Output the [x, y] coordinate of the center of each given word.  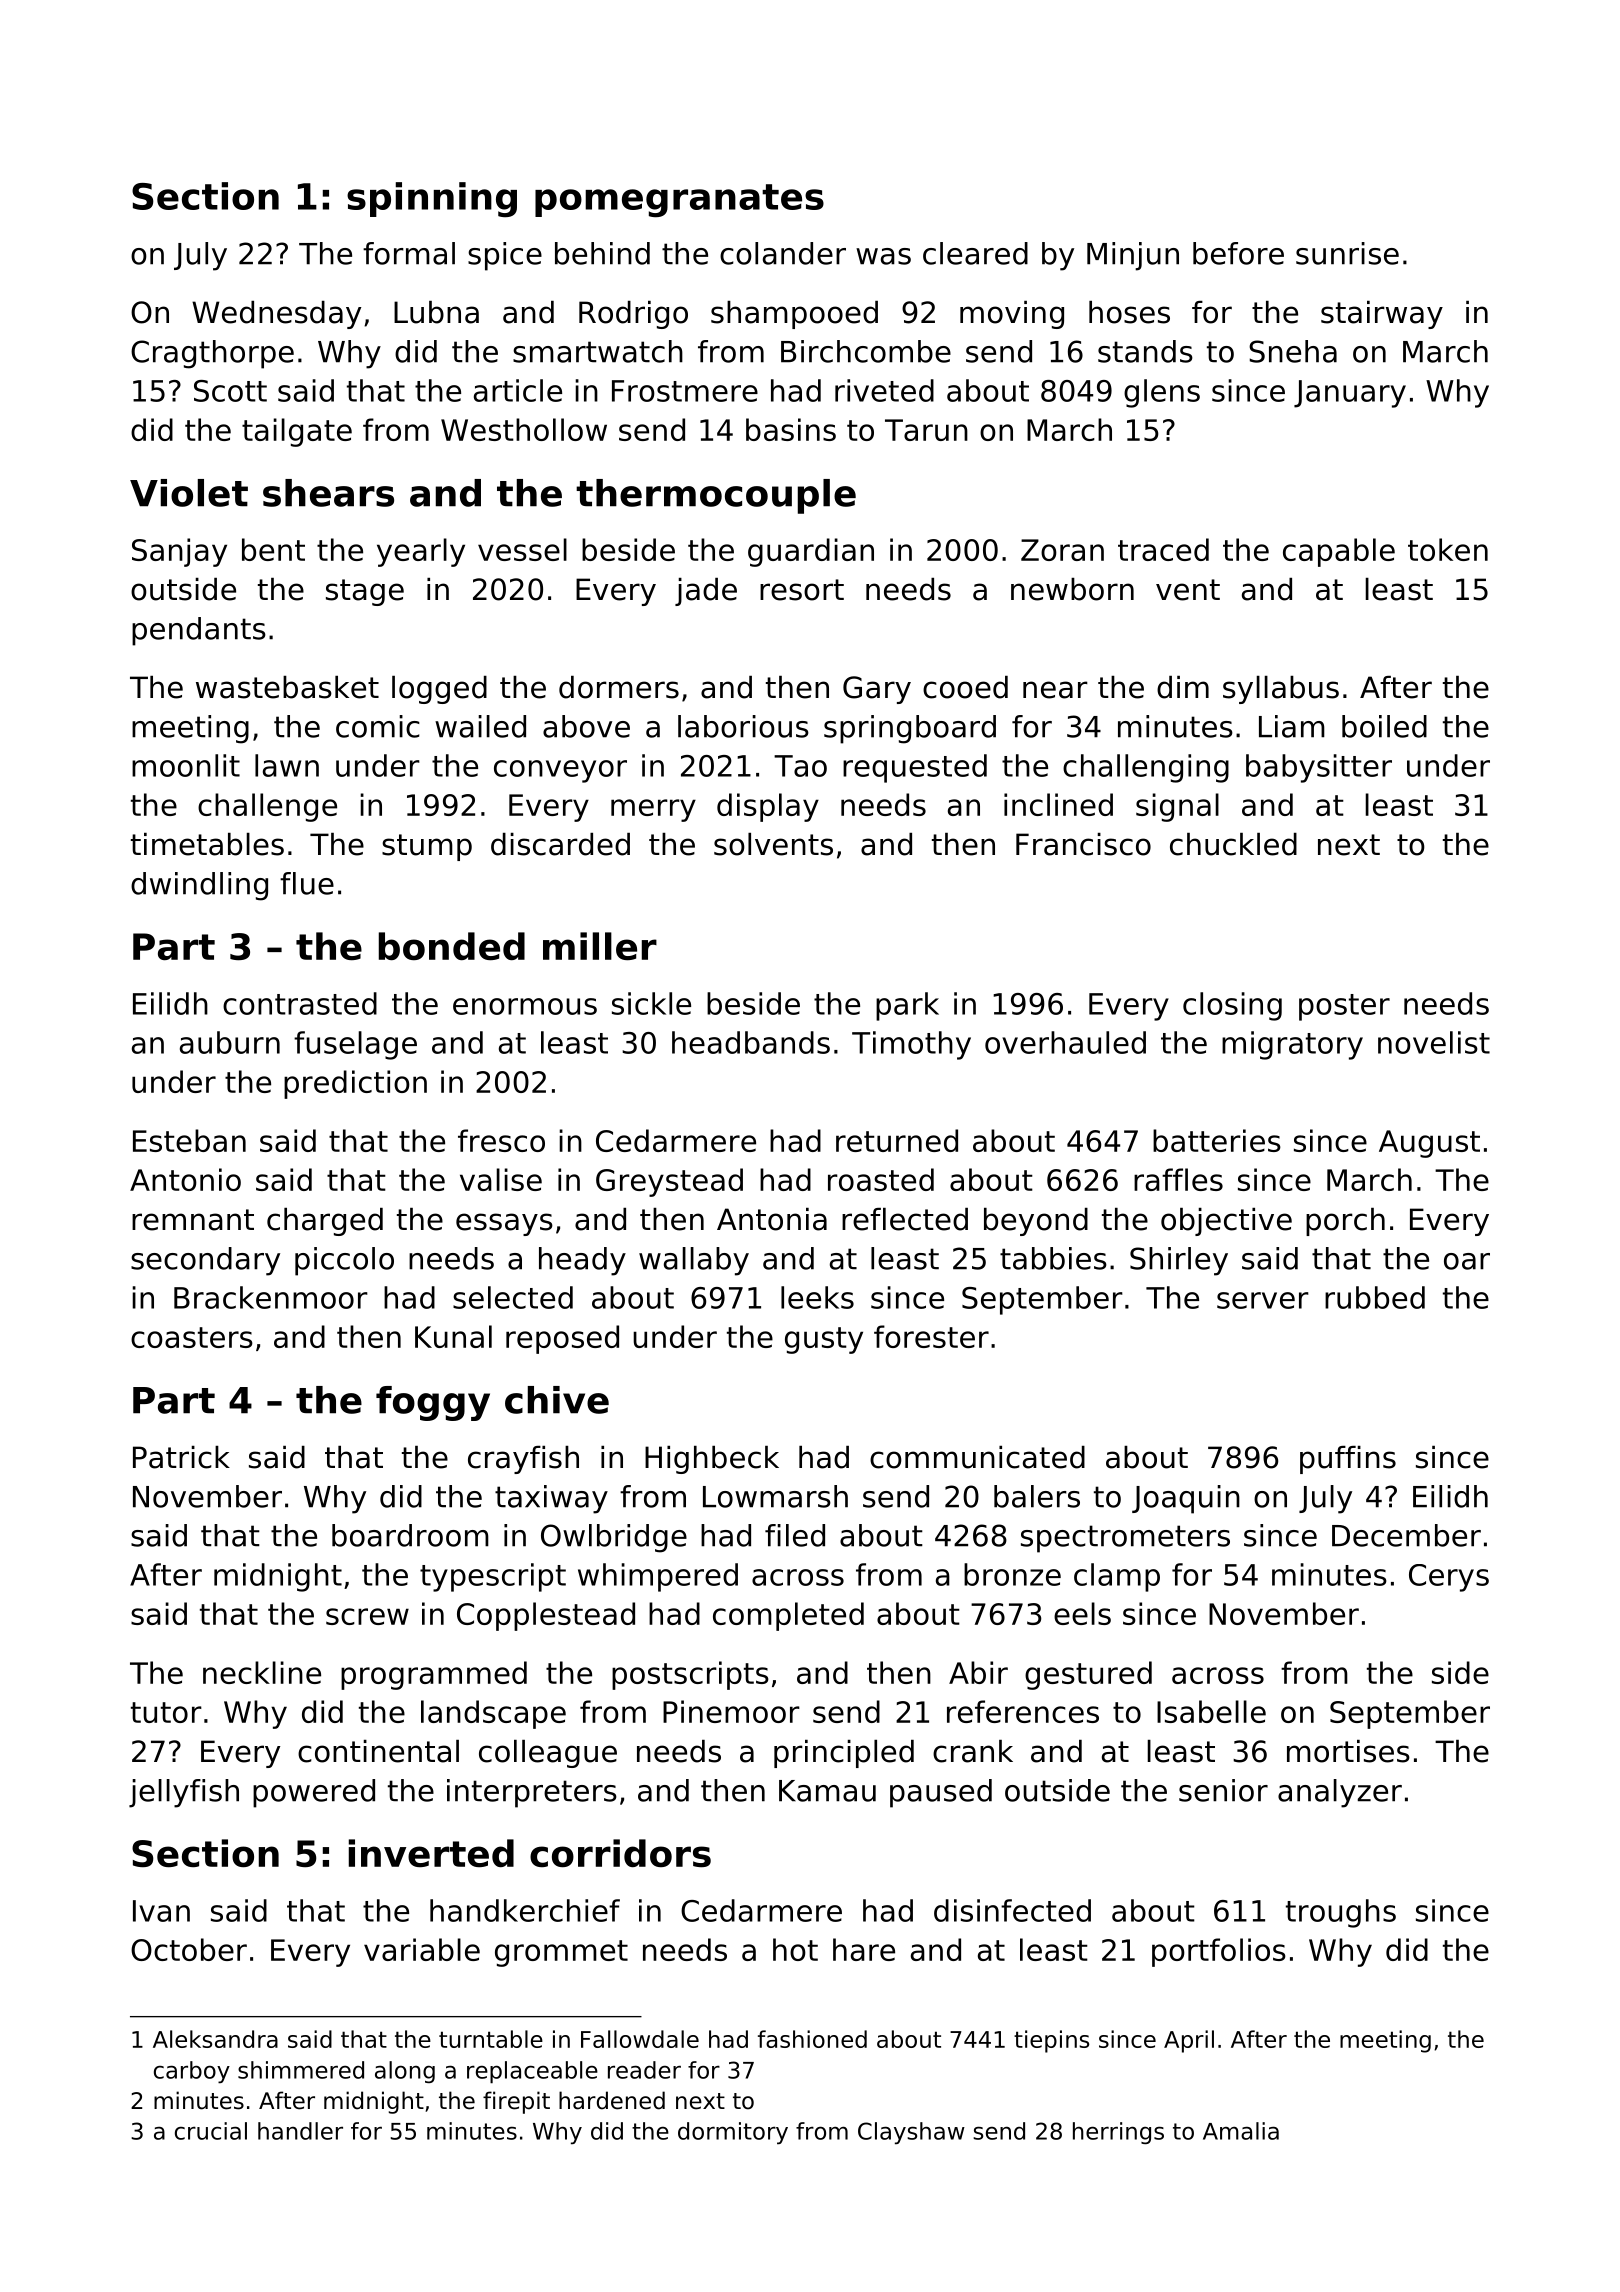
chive [557, 1400]
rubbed [1375, 1297]
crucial [211, 2131]
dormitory [733, 2133]
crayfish [523, 1460]
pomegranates [679, 201]
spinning [432, 200]
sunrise [1347, 253]
